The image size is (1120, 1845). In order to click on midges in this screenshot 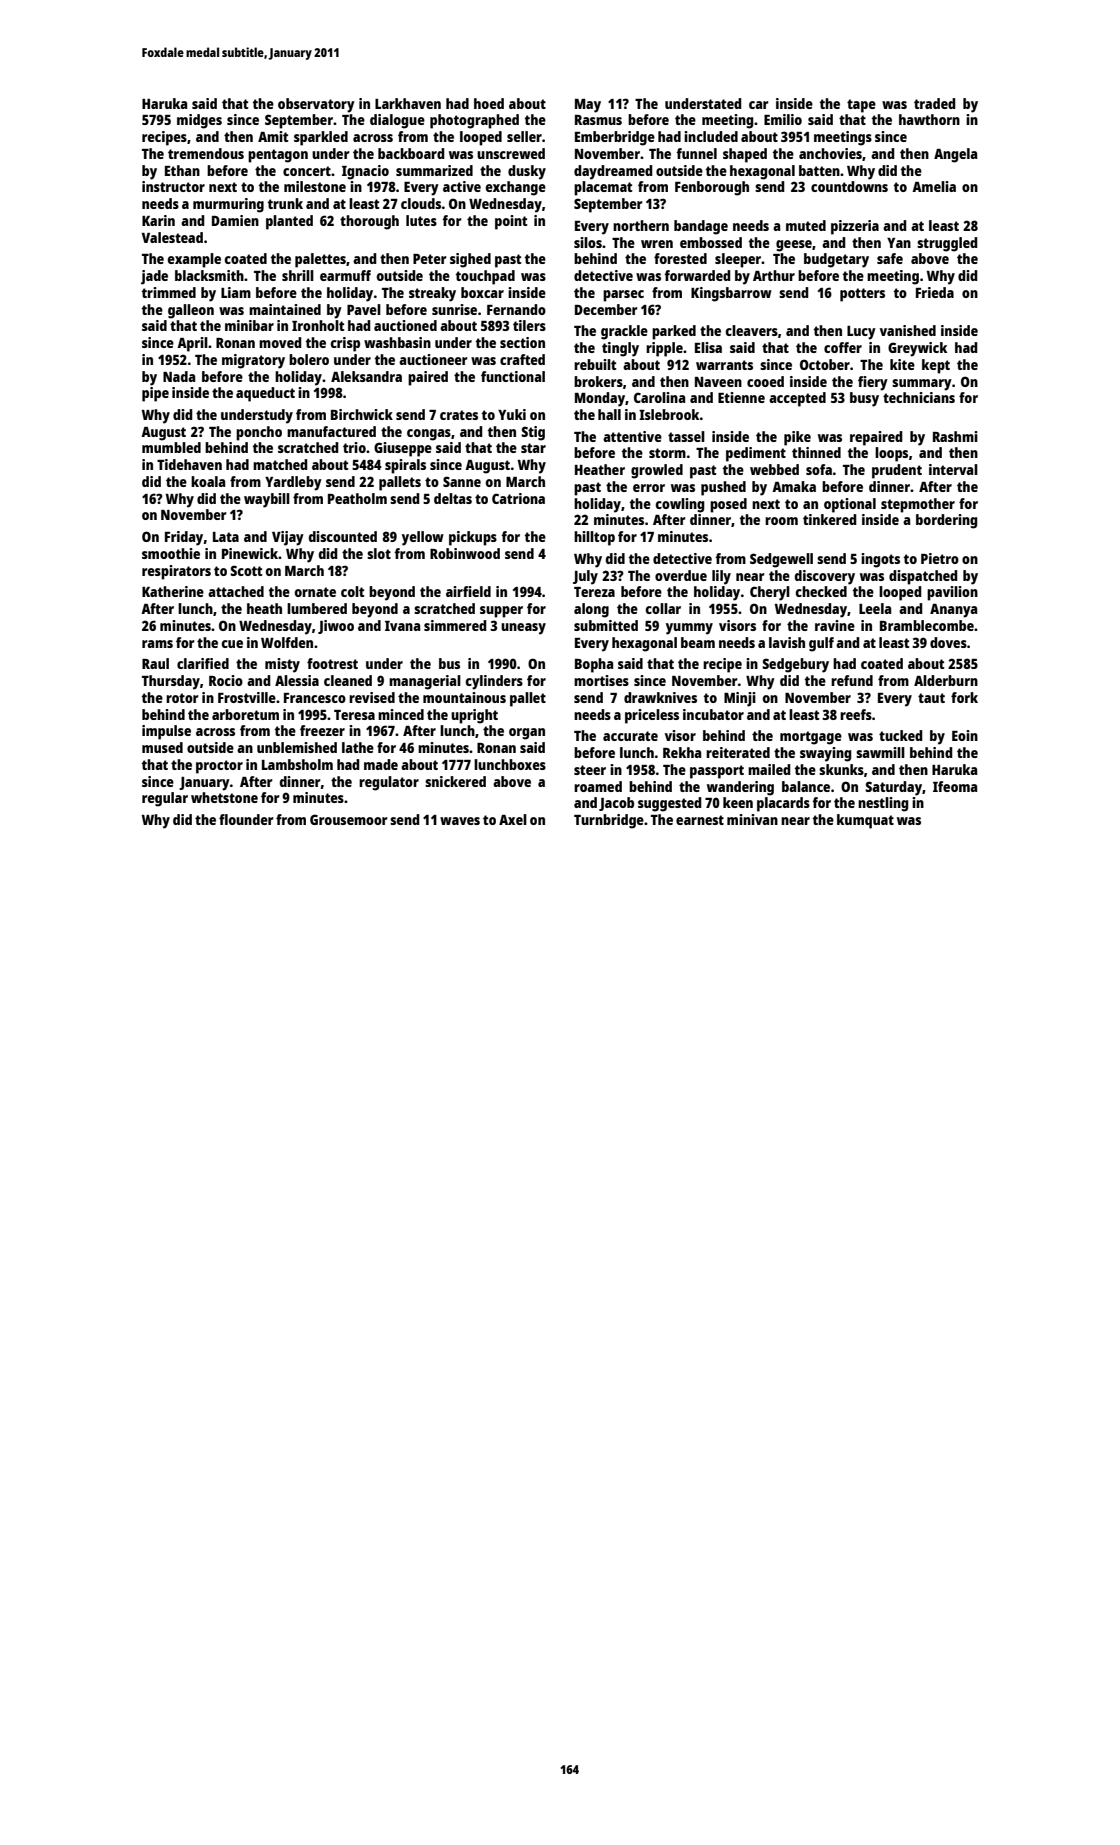, I will do `click(199, 121)`.
